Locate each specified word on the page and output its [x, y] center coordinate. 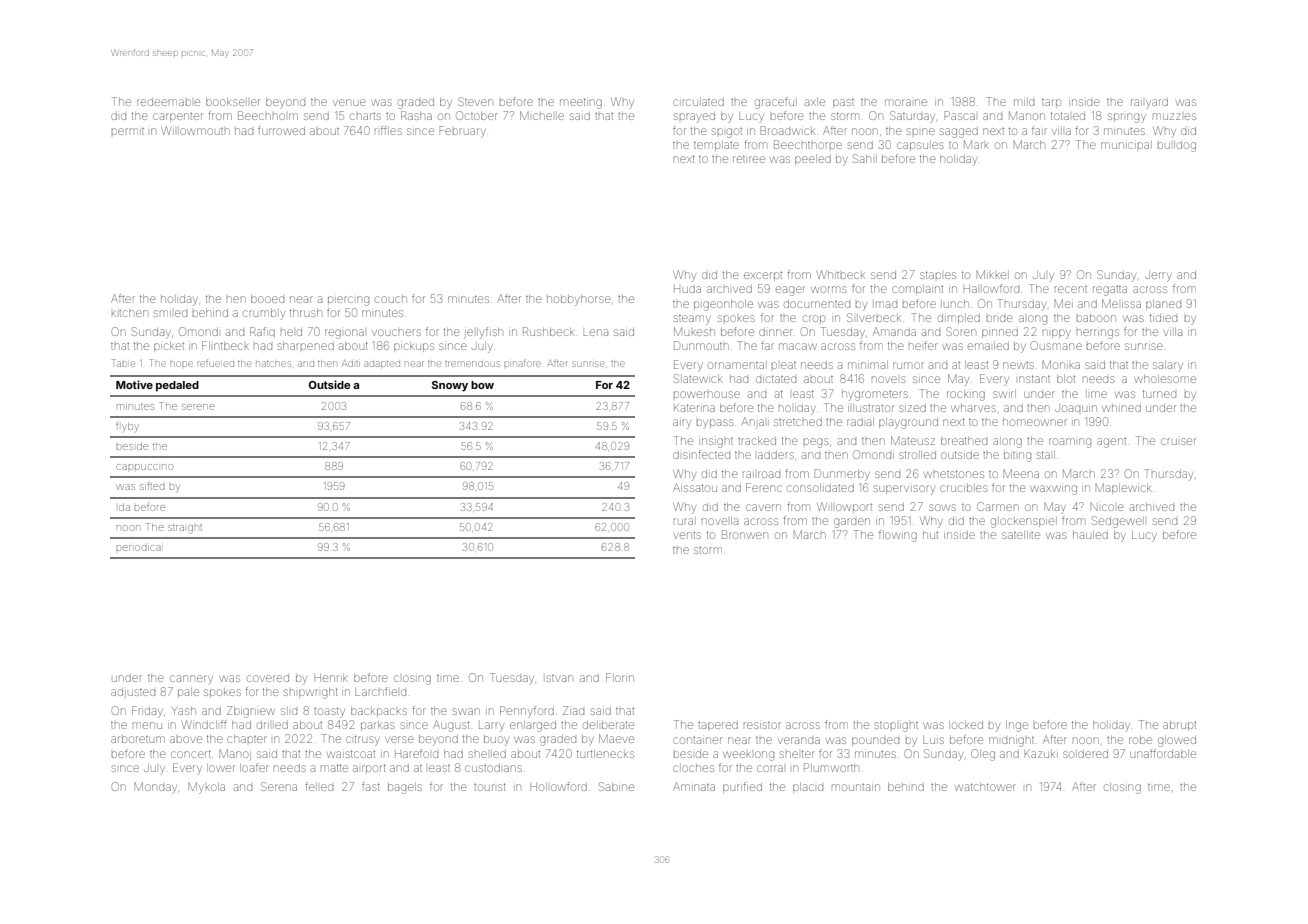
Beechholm [268, 115]
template [716, 145]
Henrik [331, 678]
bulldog [1177, 146]
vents [687, 535]
